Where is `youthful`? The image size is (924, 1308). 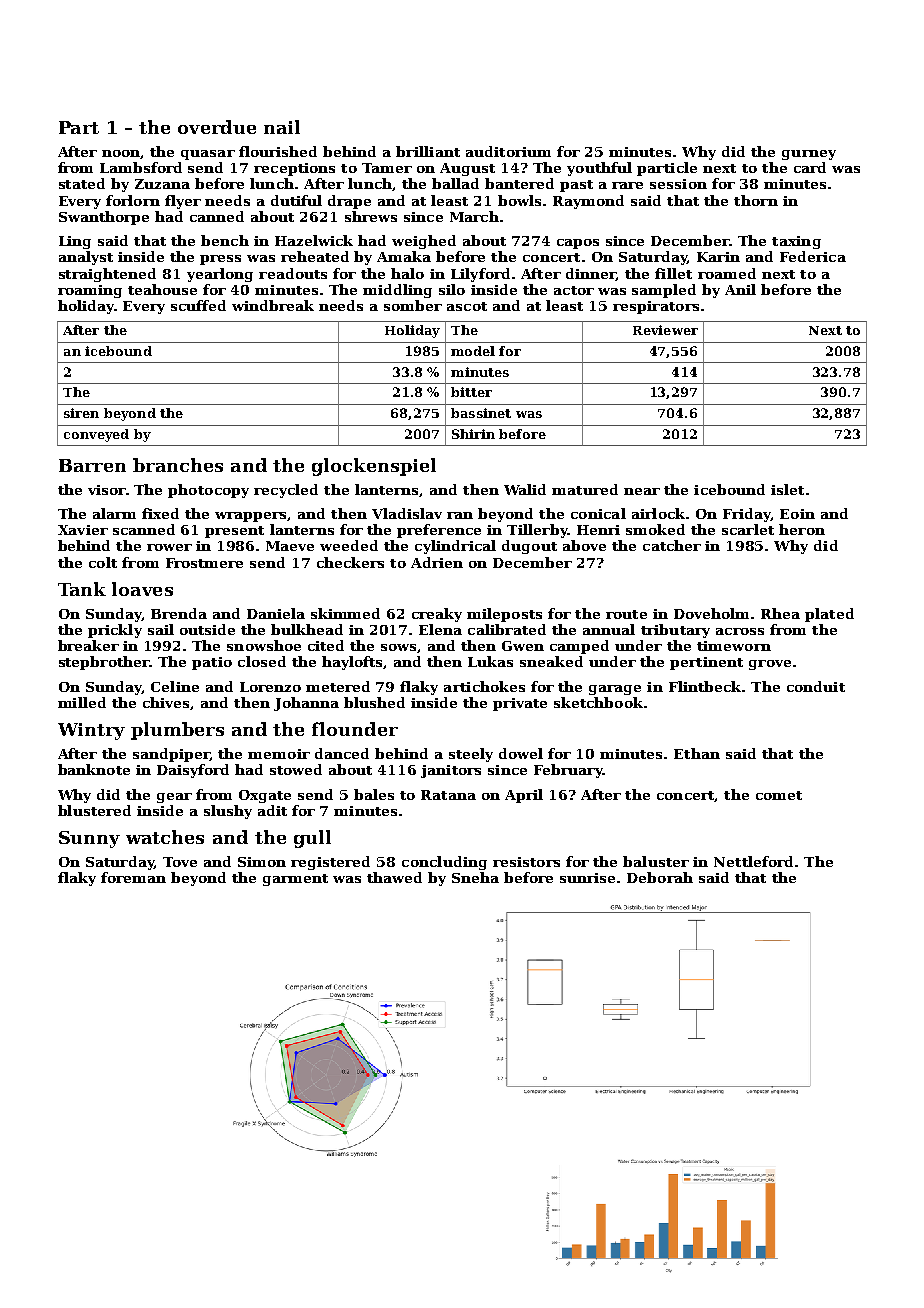
youthful is located at coordinates (599, 169).
